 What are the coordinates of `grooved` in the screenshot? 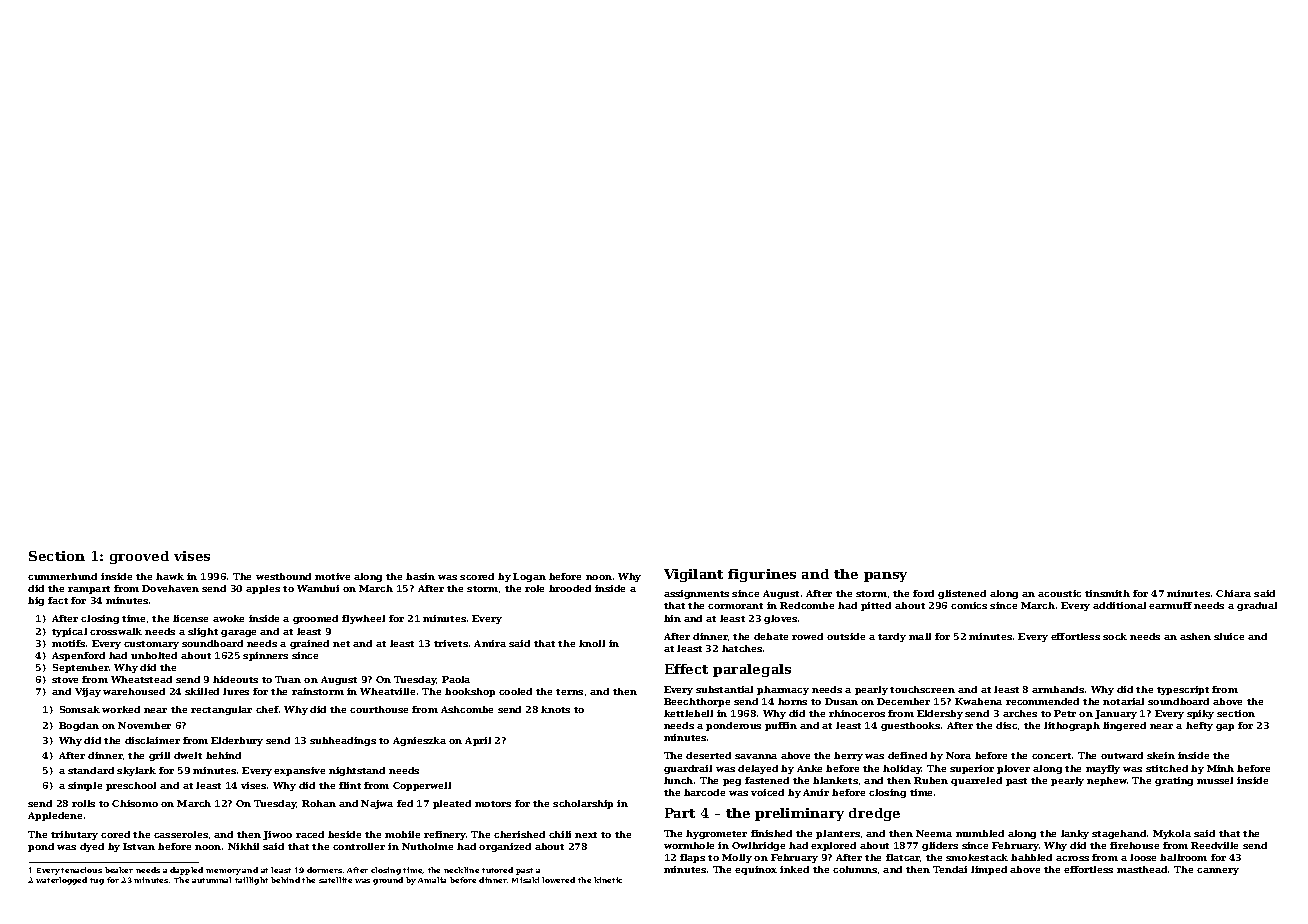 It's located at (139, 557).
